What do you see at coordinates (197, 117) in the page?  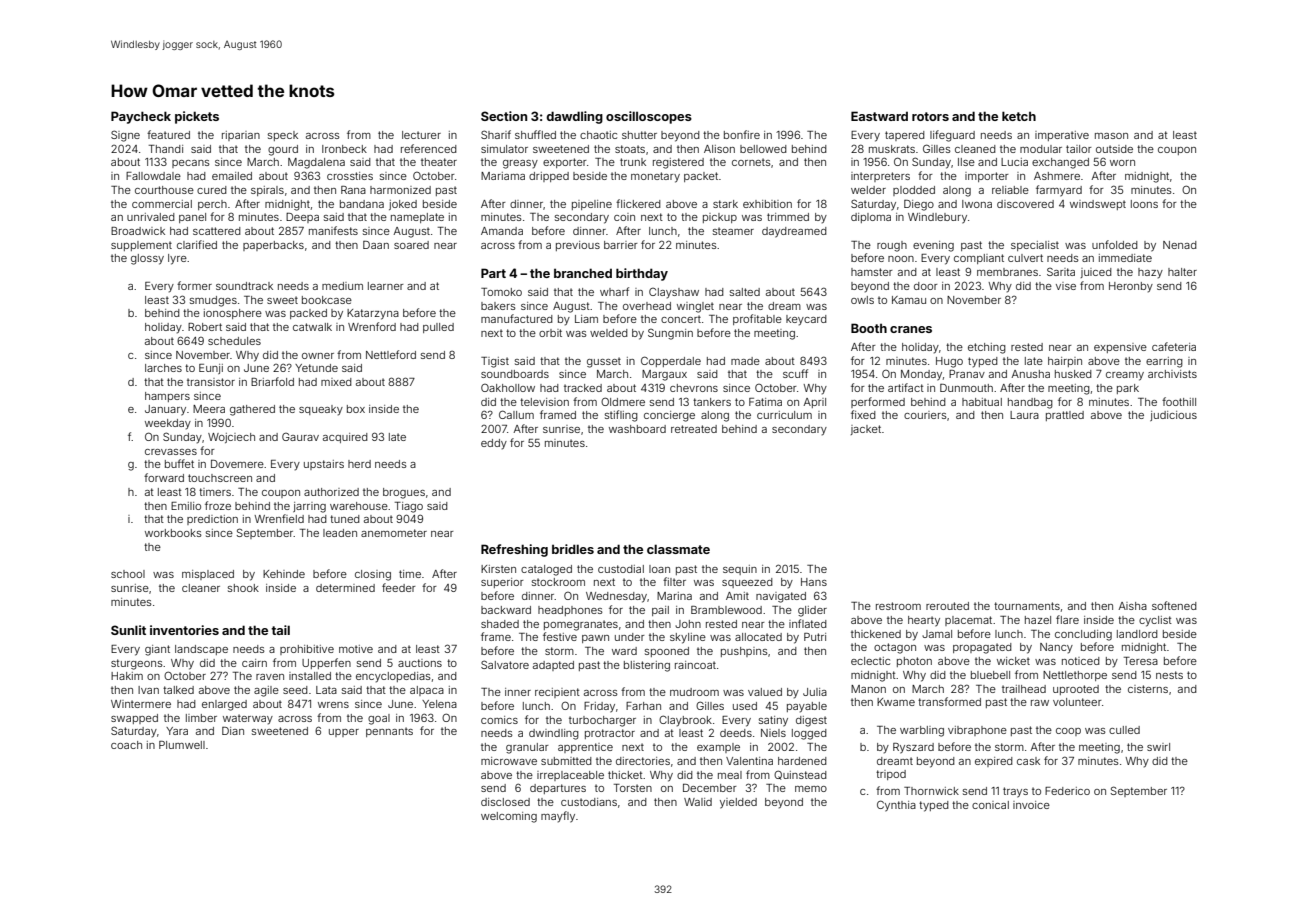 I see `pickets` at bounding box center [197, 117].
